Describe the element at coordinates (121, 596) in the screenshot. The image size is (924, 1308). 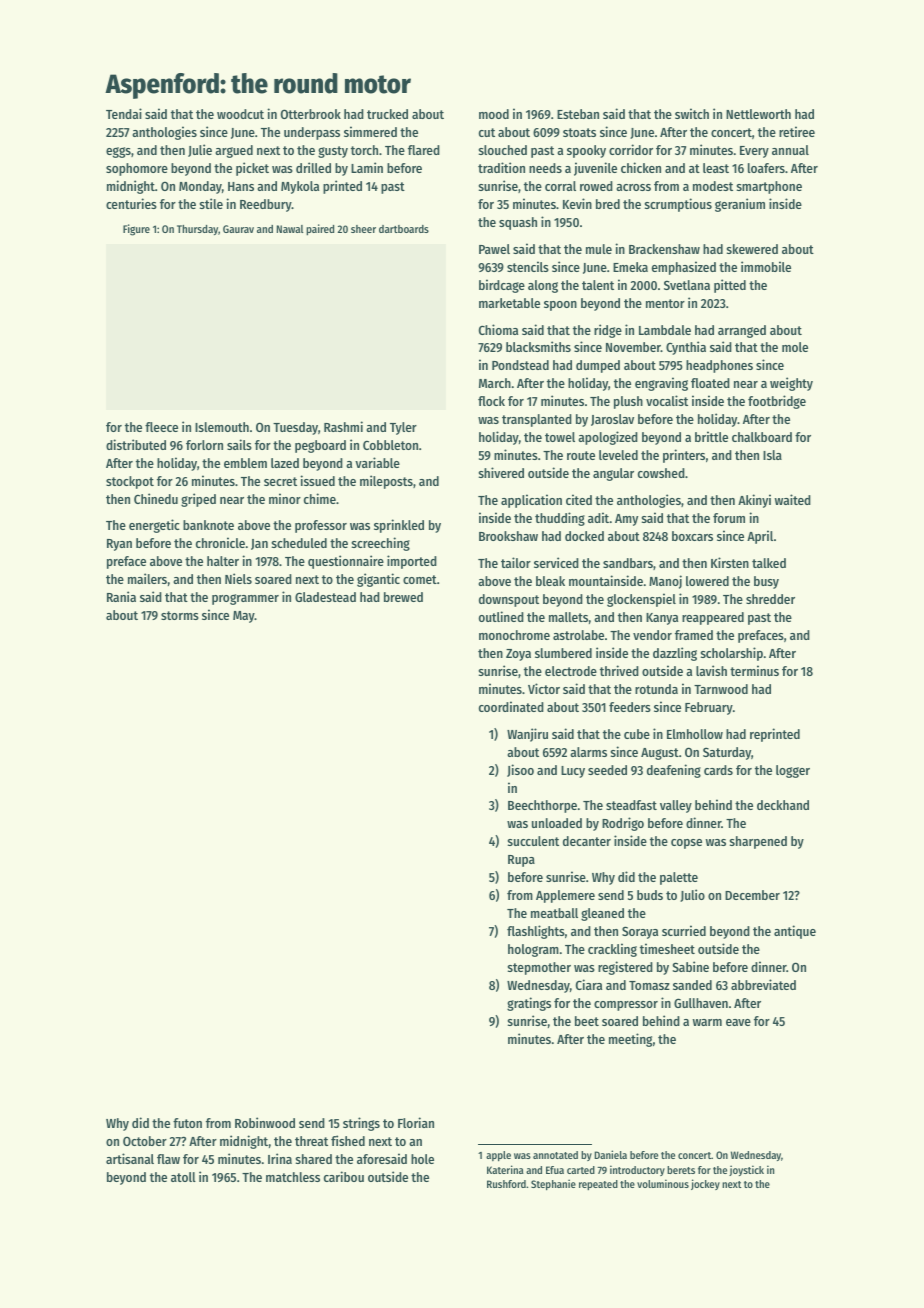
I see `Rania` at that location.
